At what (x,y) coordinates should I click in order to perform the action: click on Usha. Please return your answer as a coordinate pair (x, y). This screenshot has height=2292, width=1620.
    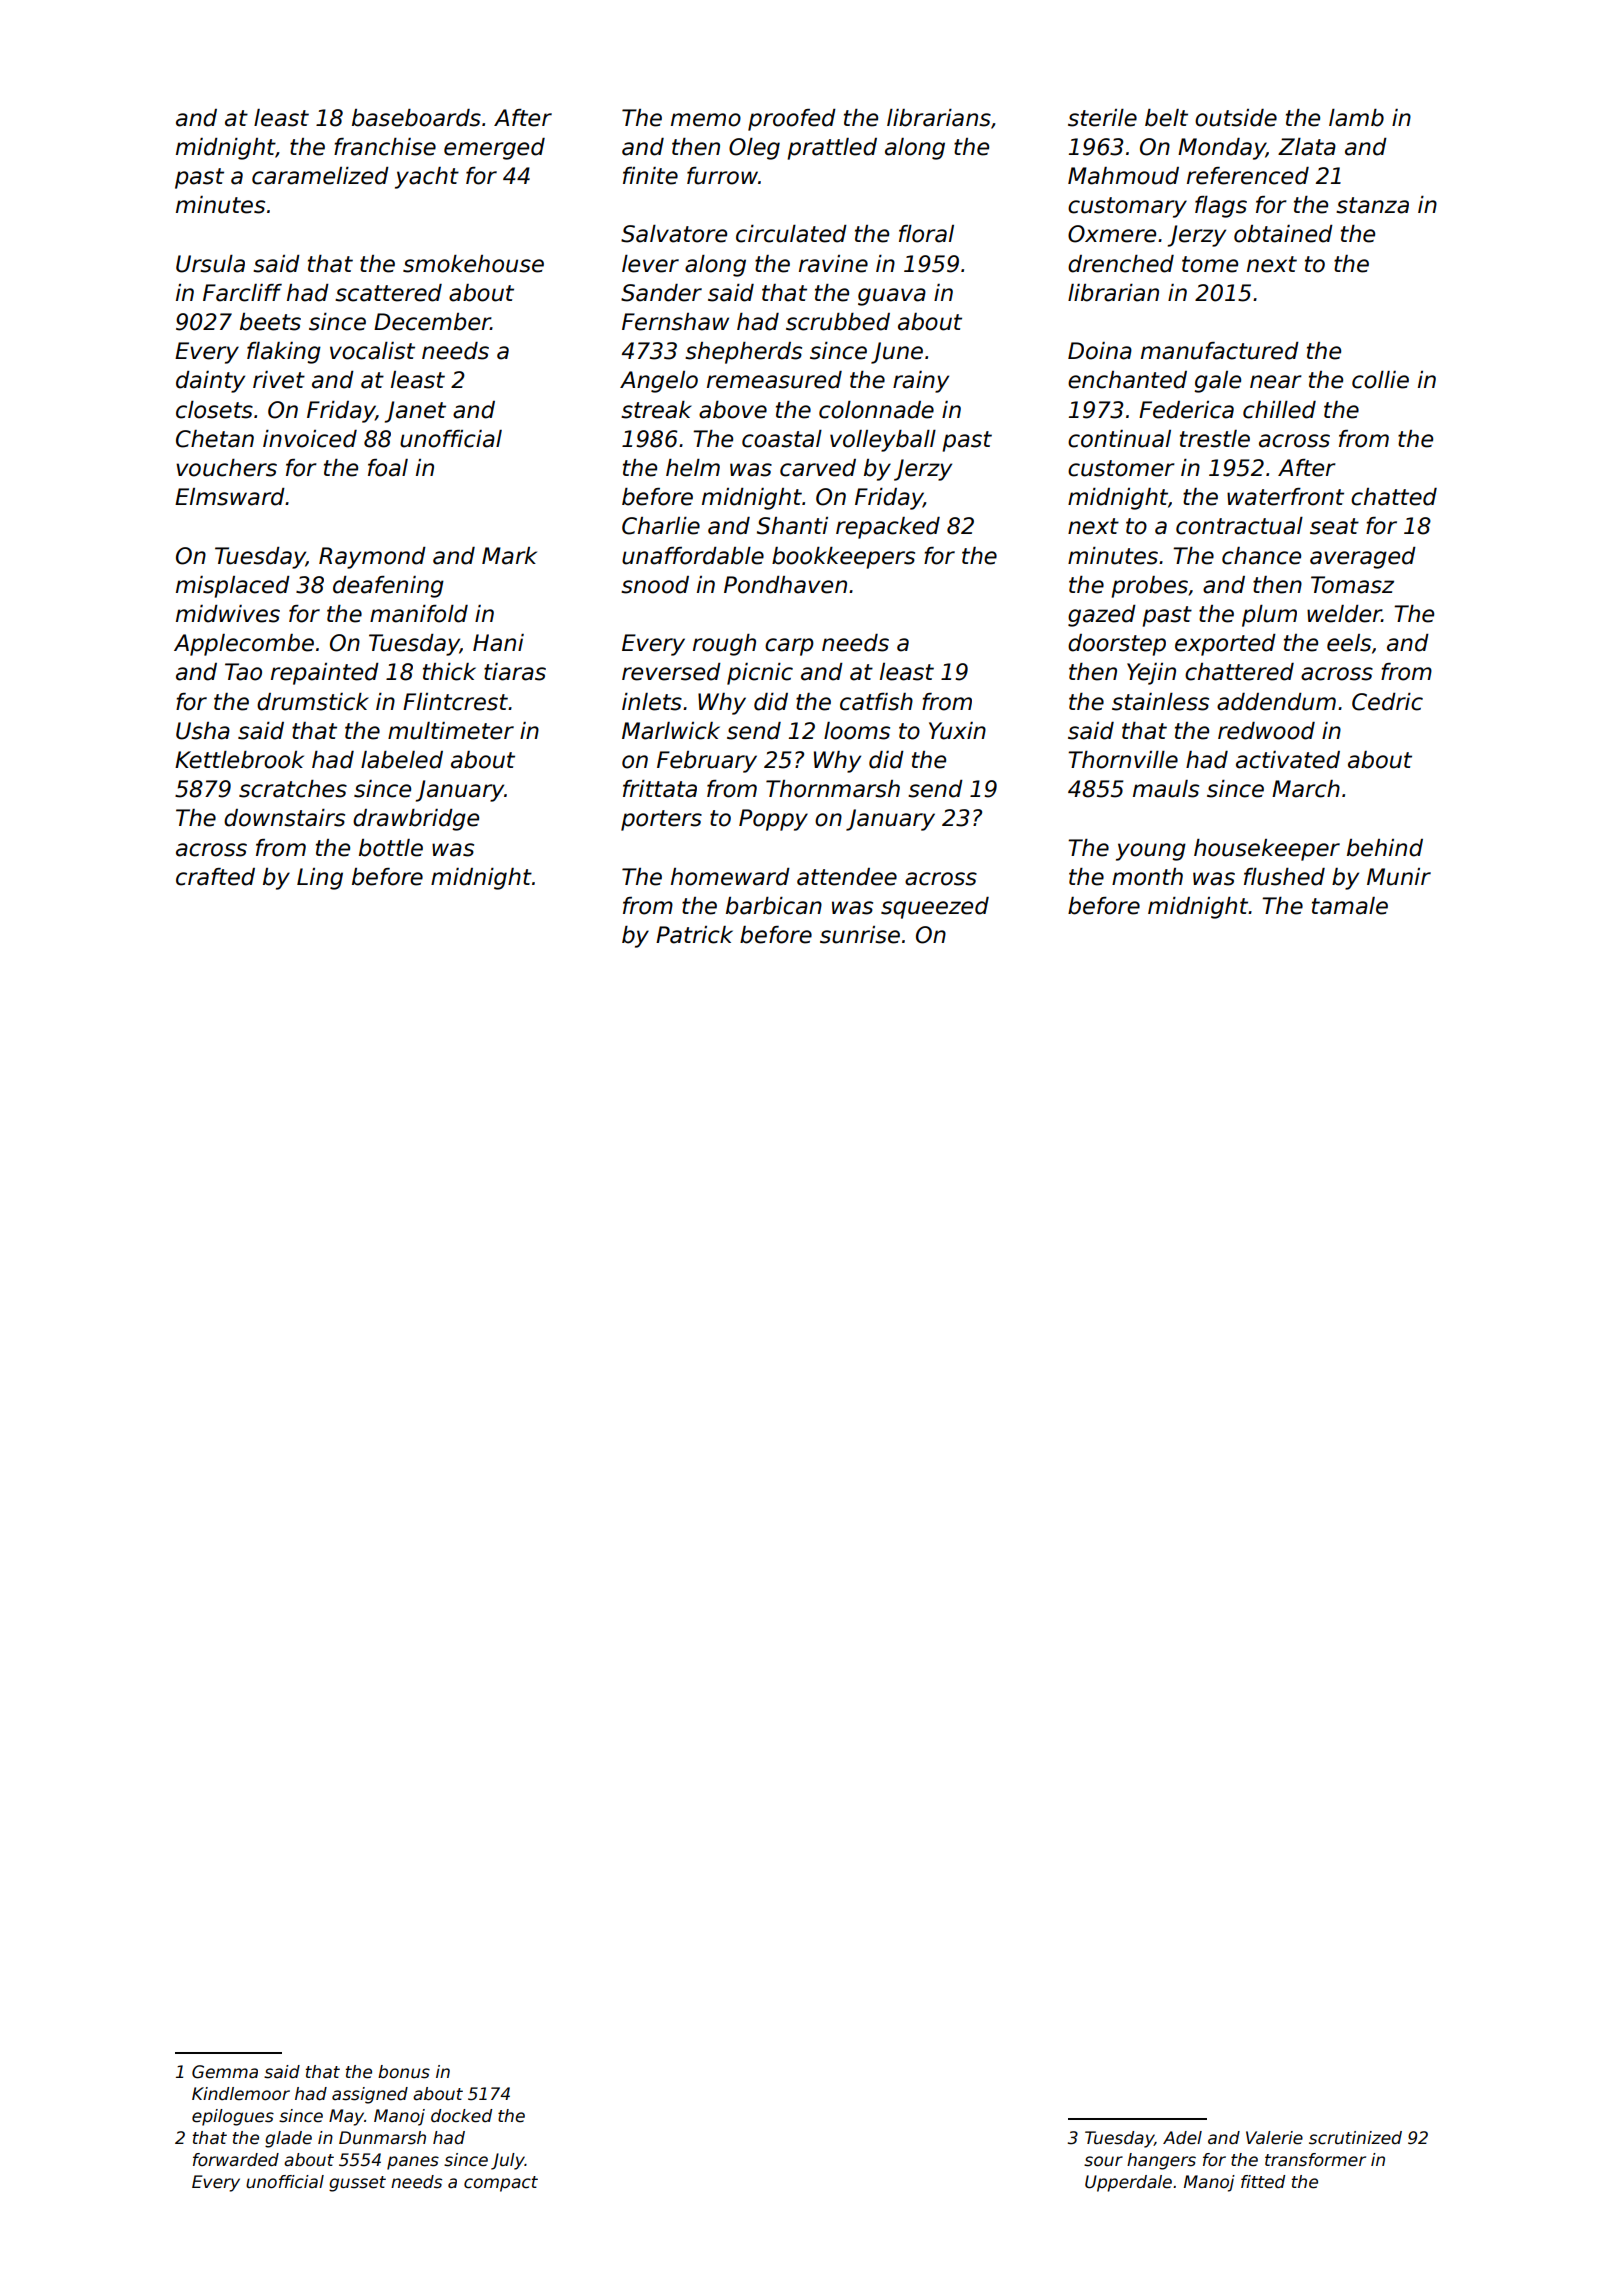
    Looking at the image, I should click on (203, 731).
